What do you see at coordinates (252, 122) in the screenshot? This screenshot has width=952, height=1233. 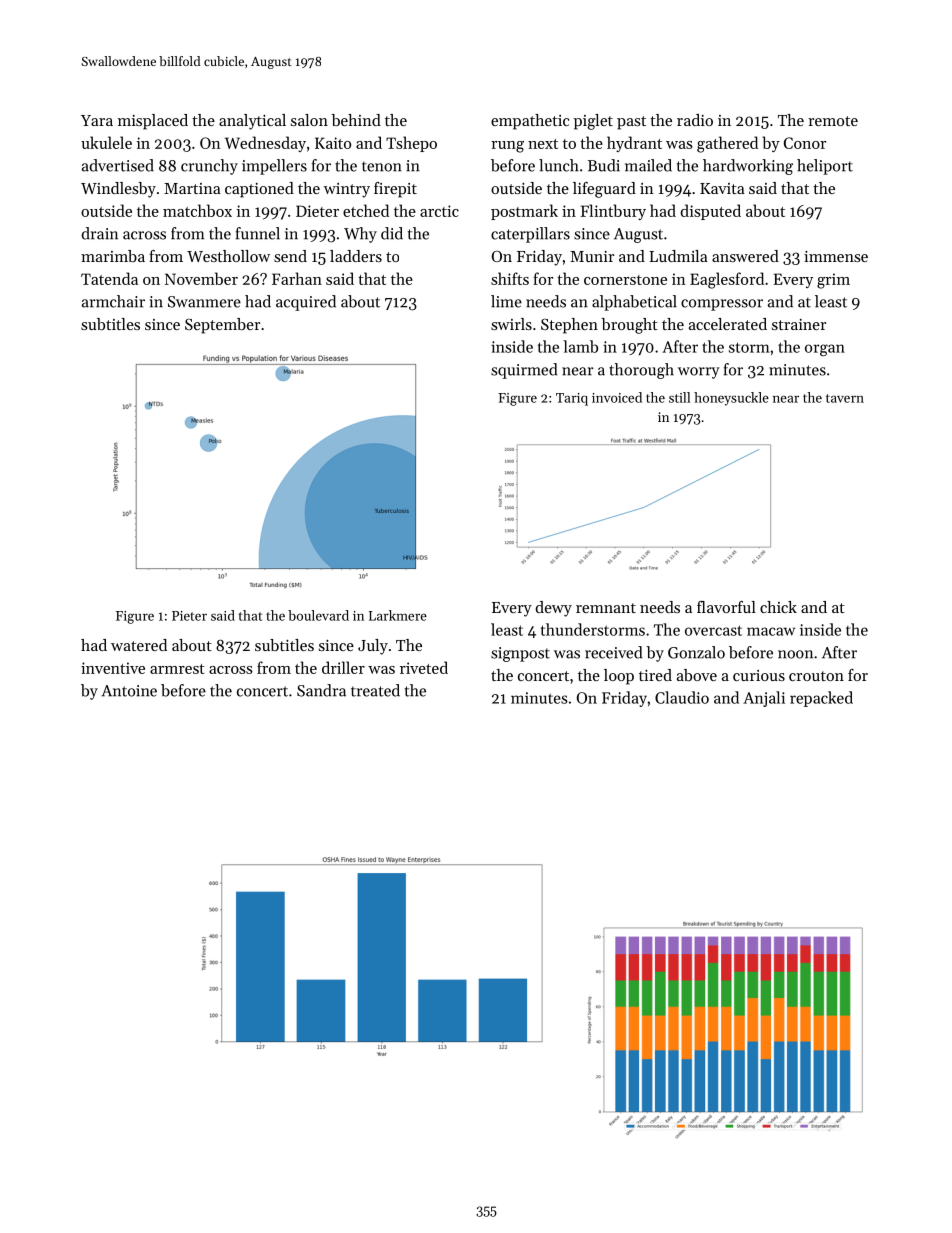 I see `analytical` at bounding box center [252, 122].
